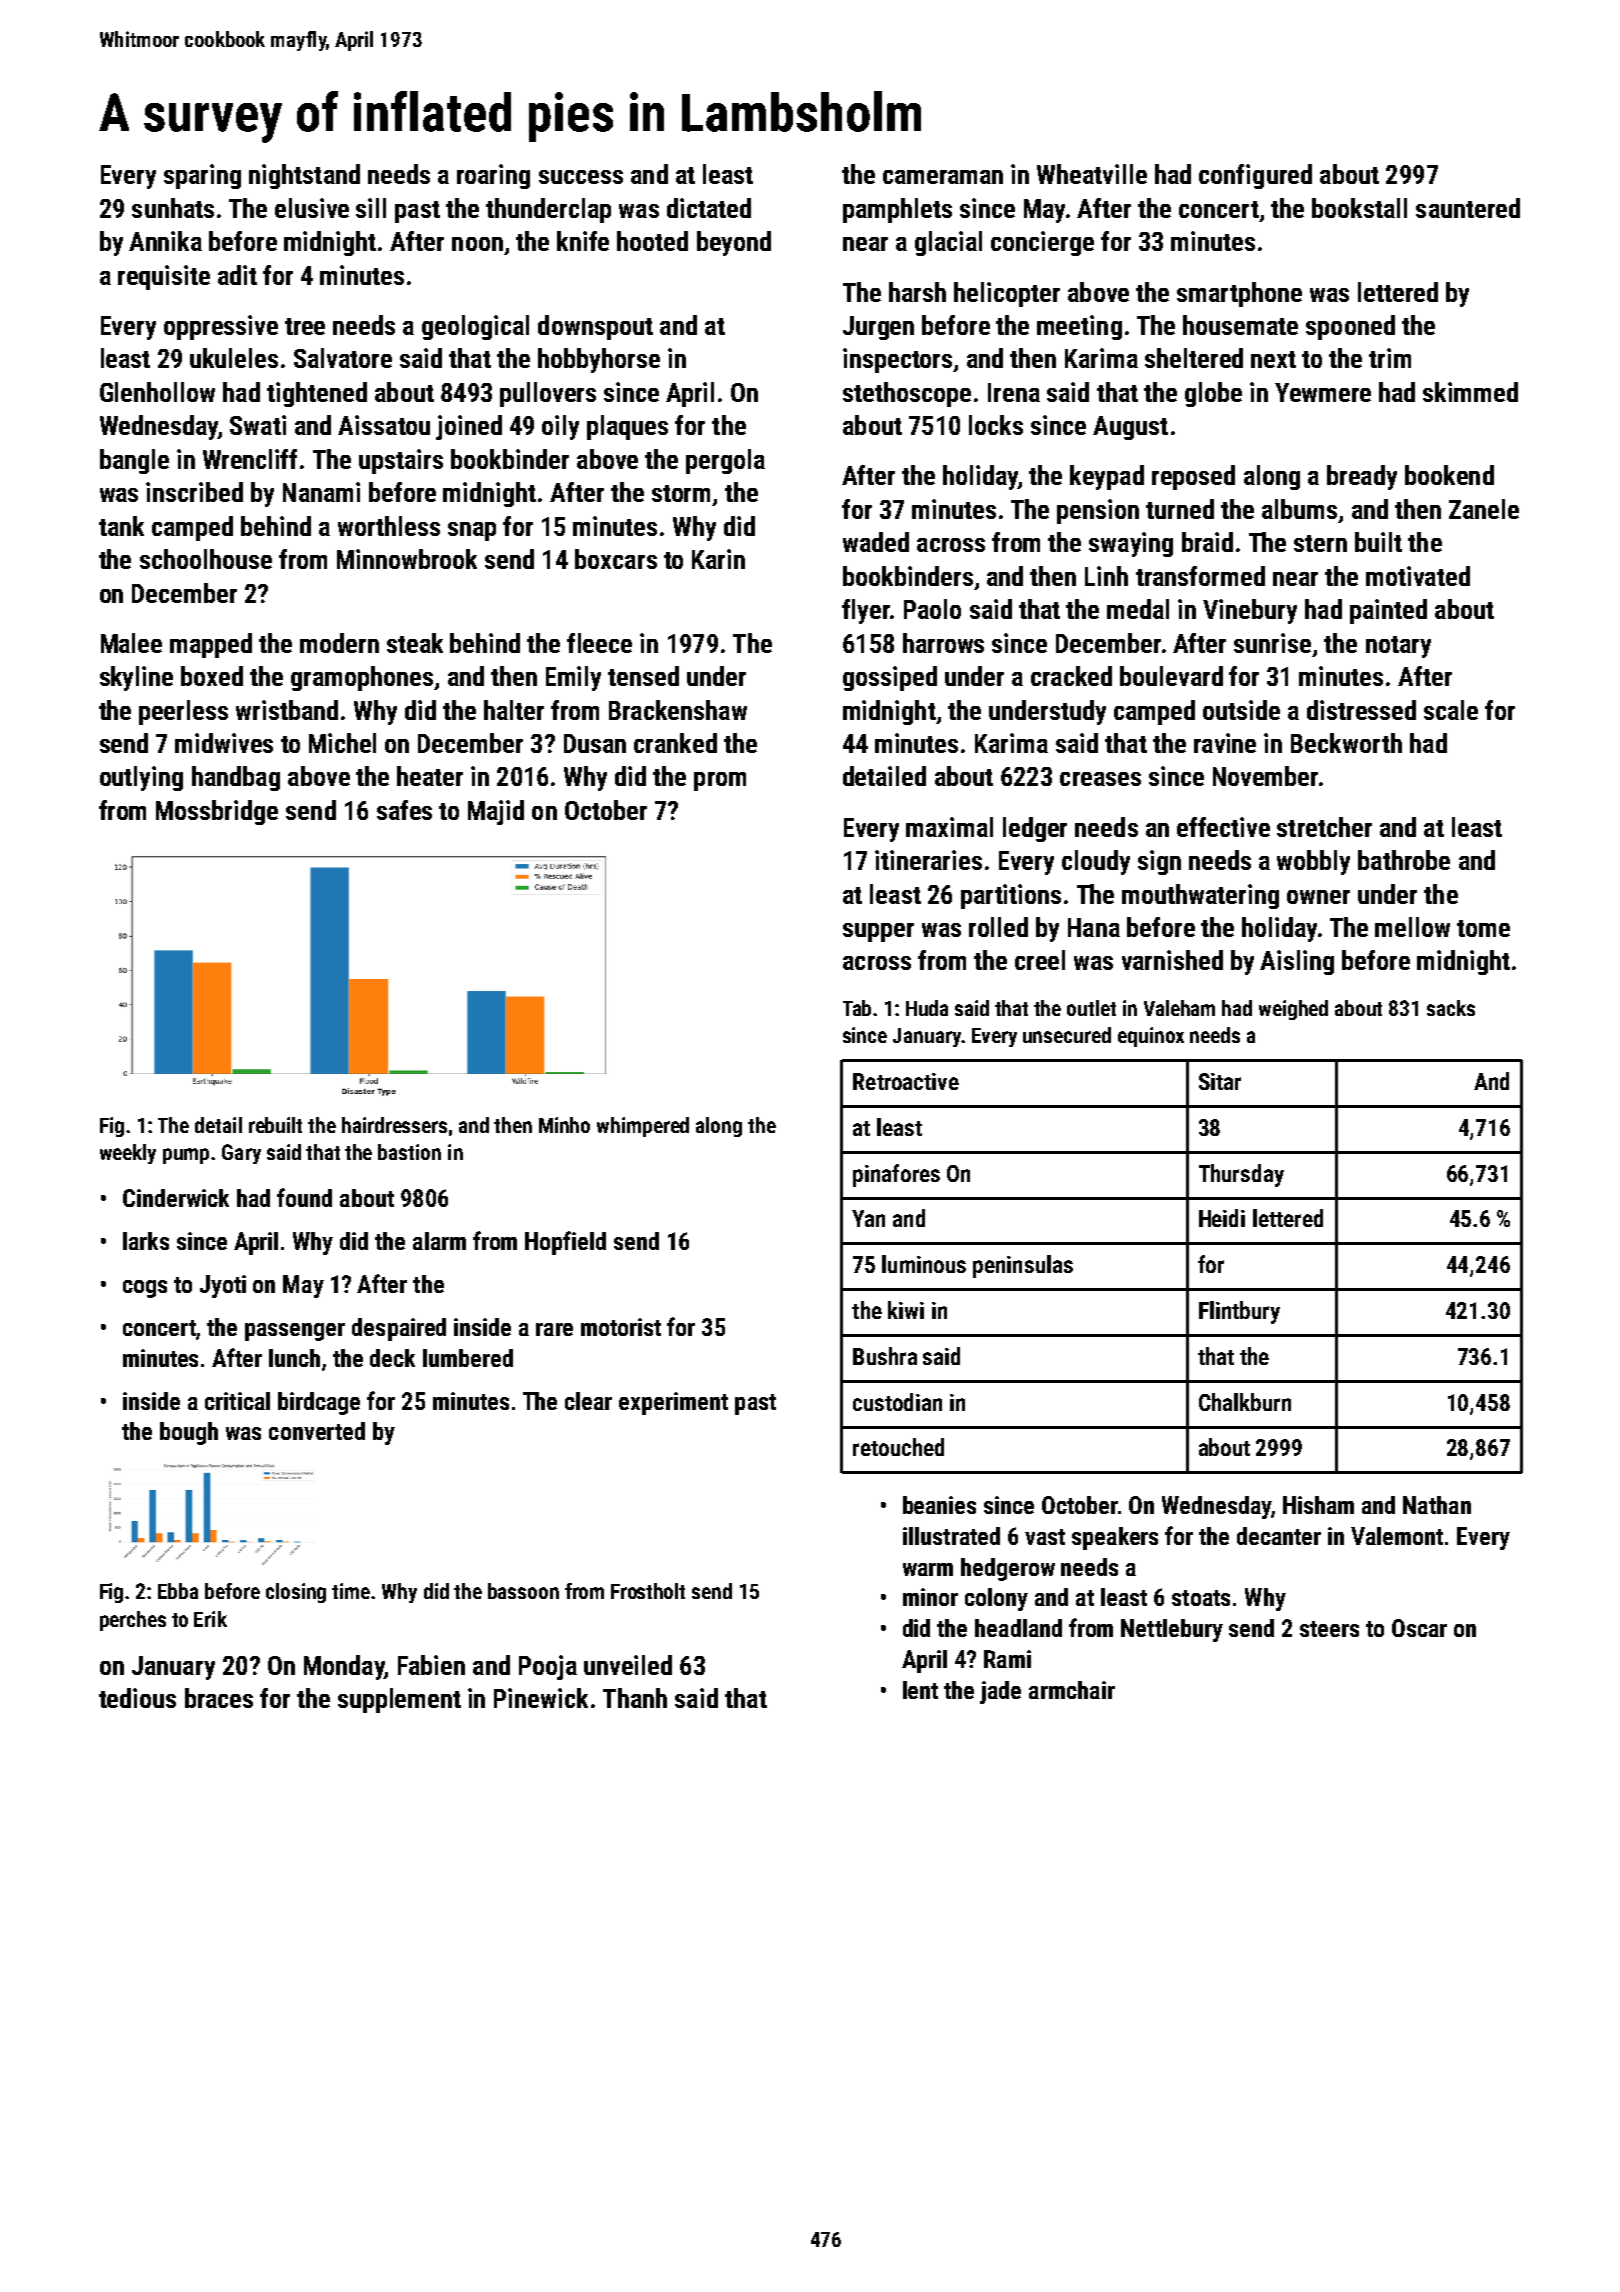 Image resolution: width=1620 pixels, height=2292 pixels. Describe the element at coordinates (878, 328) in the screenshot. I see `Jurgen` at that location.
